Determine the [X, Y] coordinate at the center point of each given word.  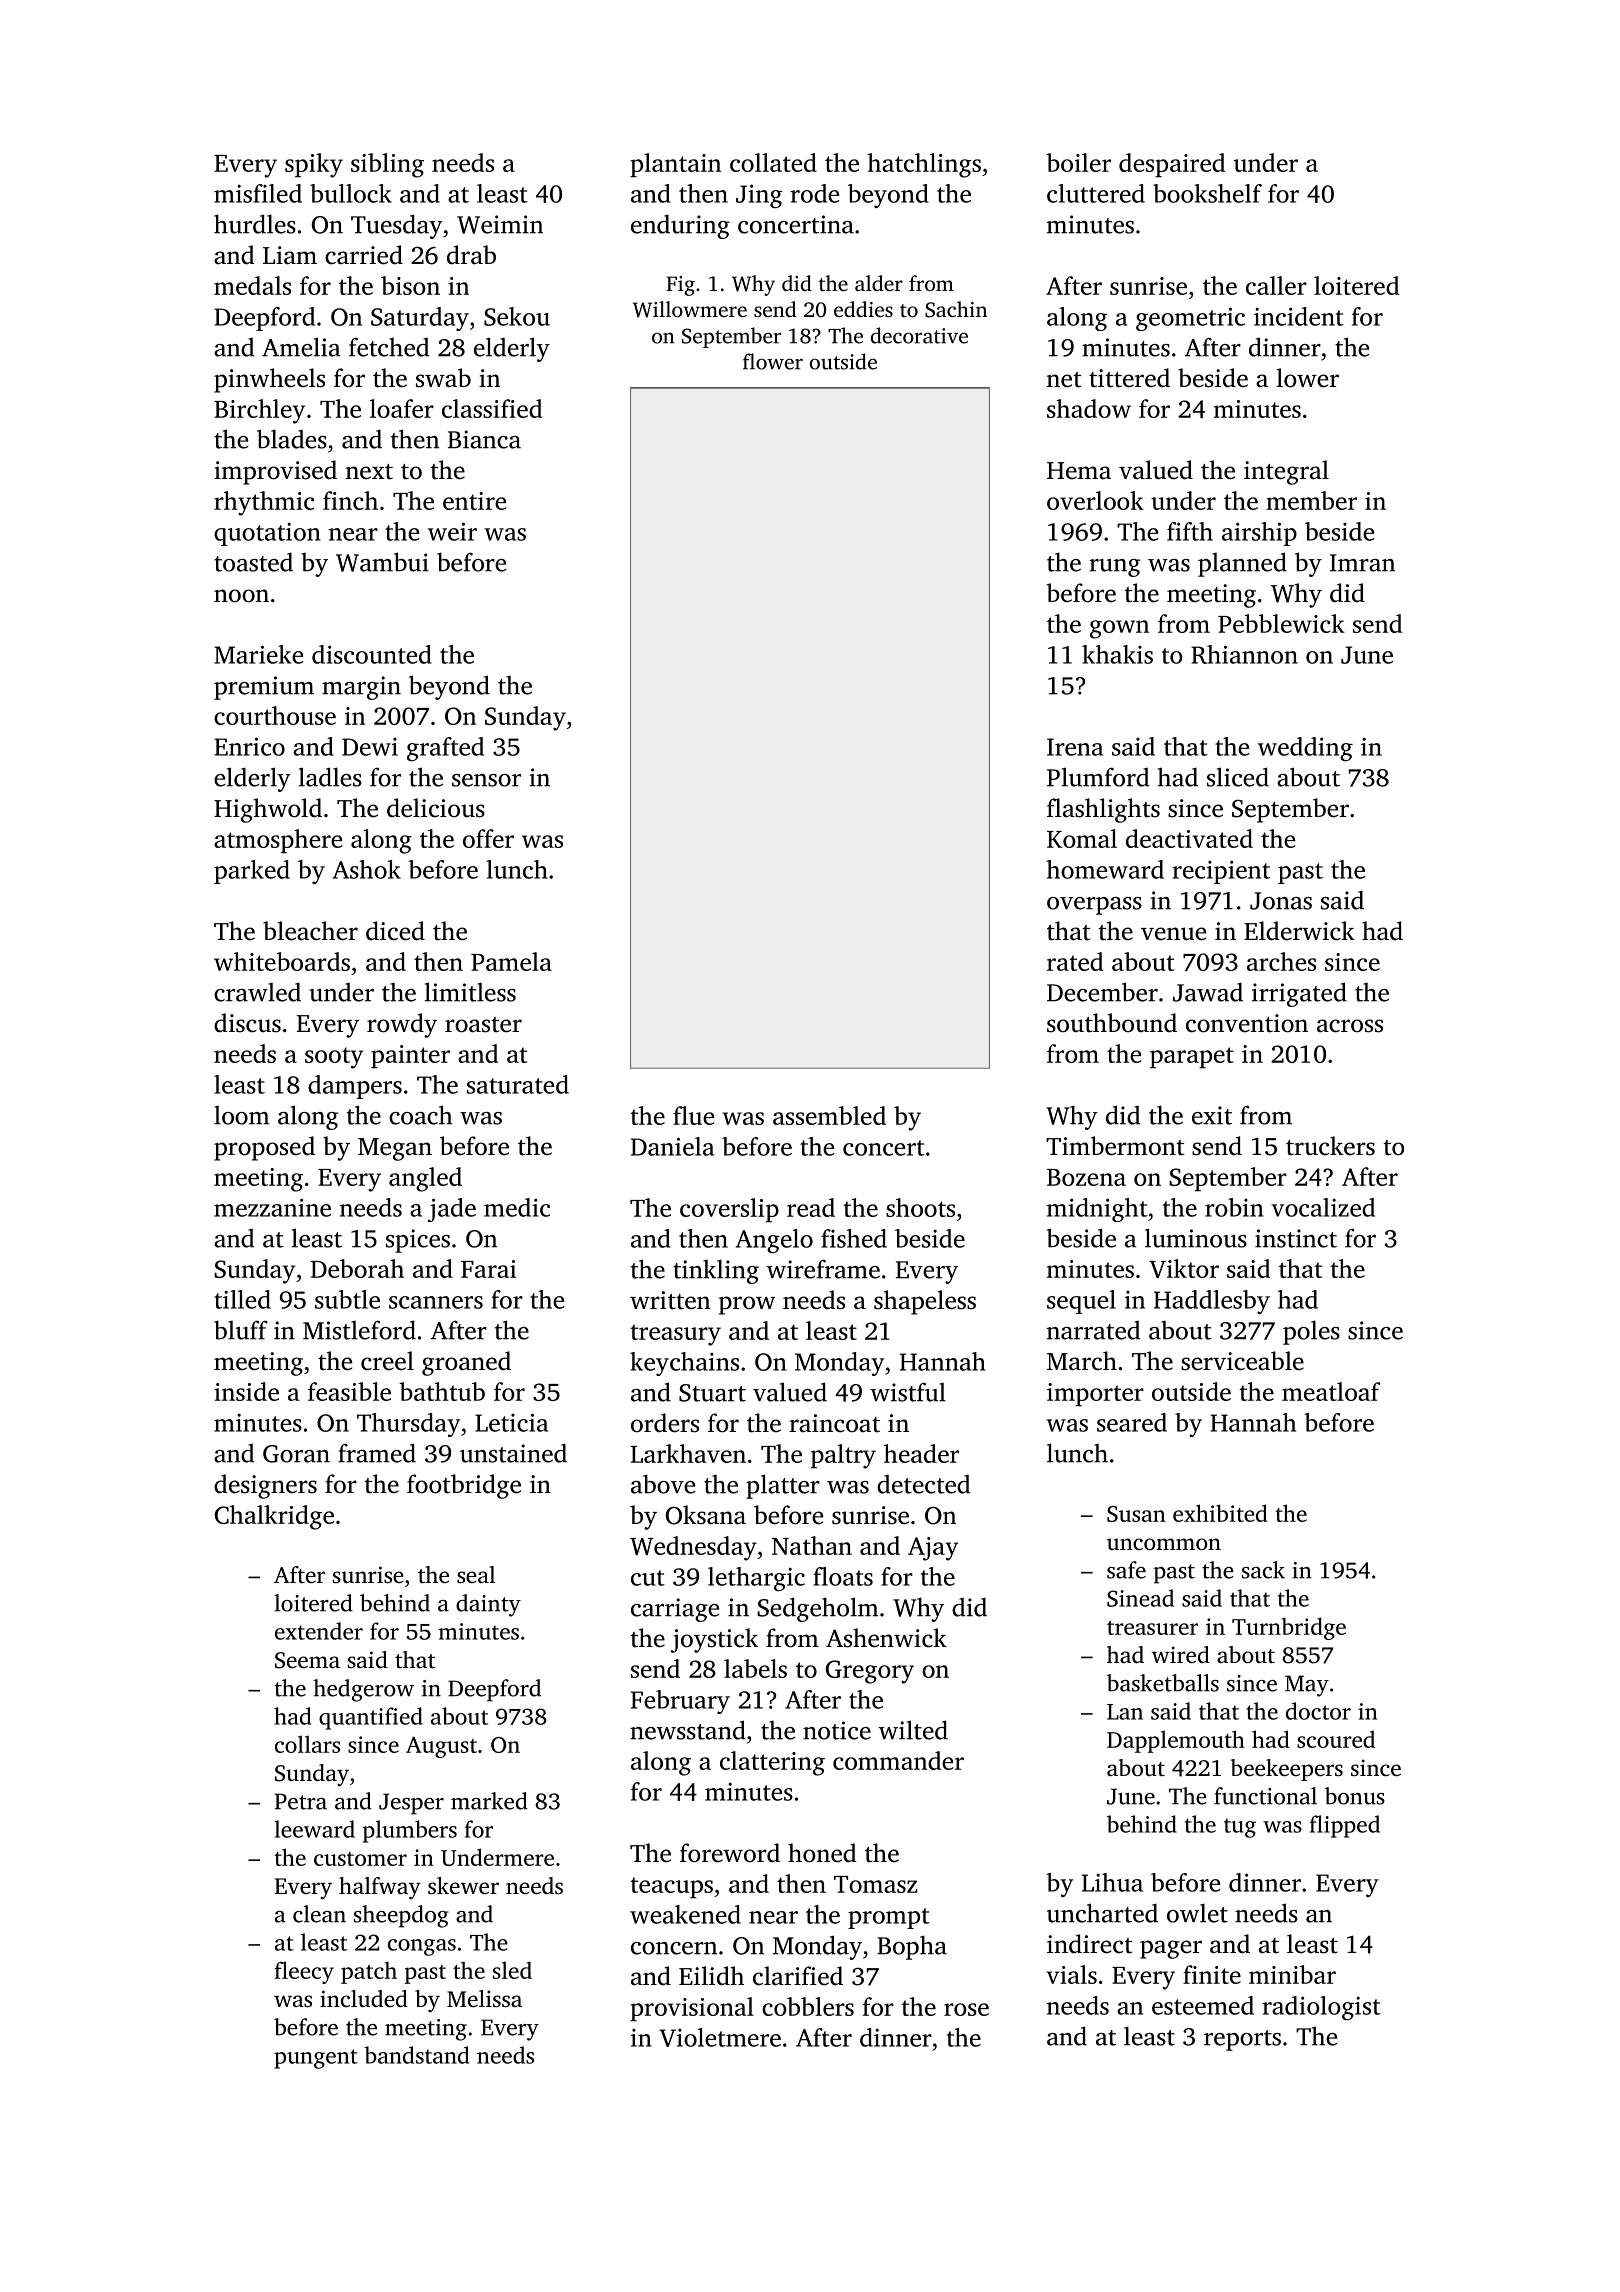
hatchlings [924, 165]
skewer [463, 1886]
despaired [1172, 165]
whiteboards [282, 961]
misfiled [258, 193]
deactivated [1189, 838]
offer [488, 838]
